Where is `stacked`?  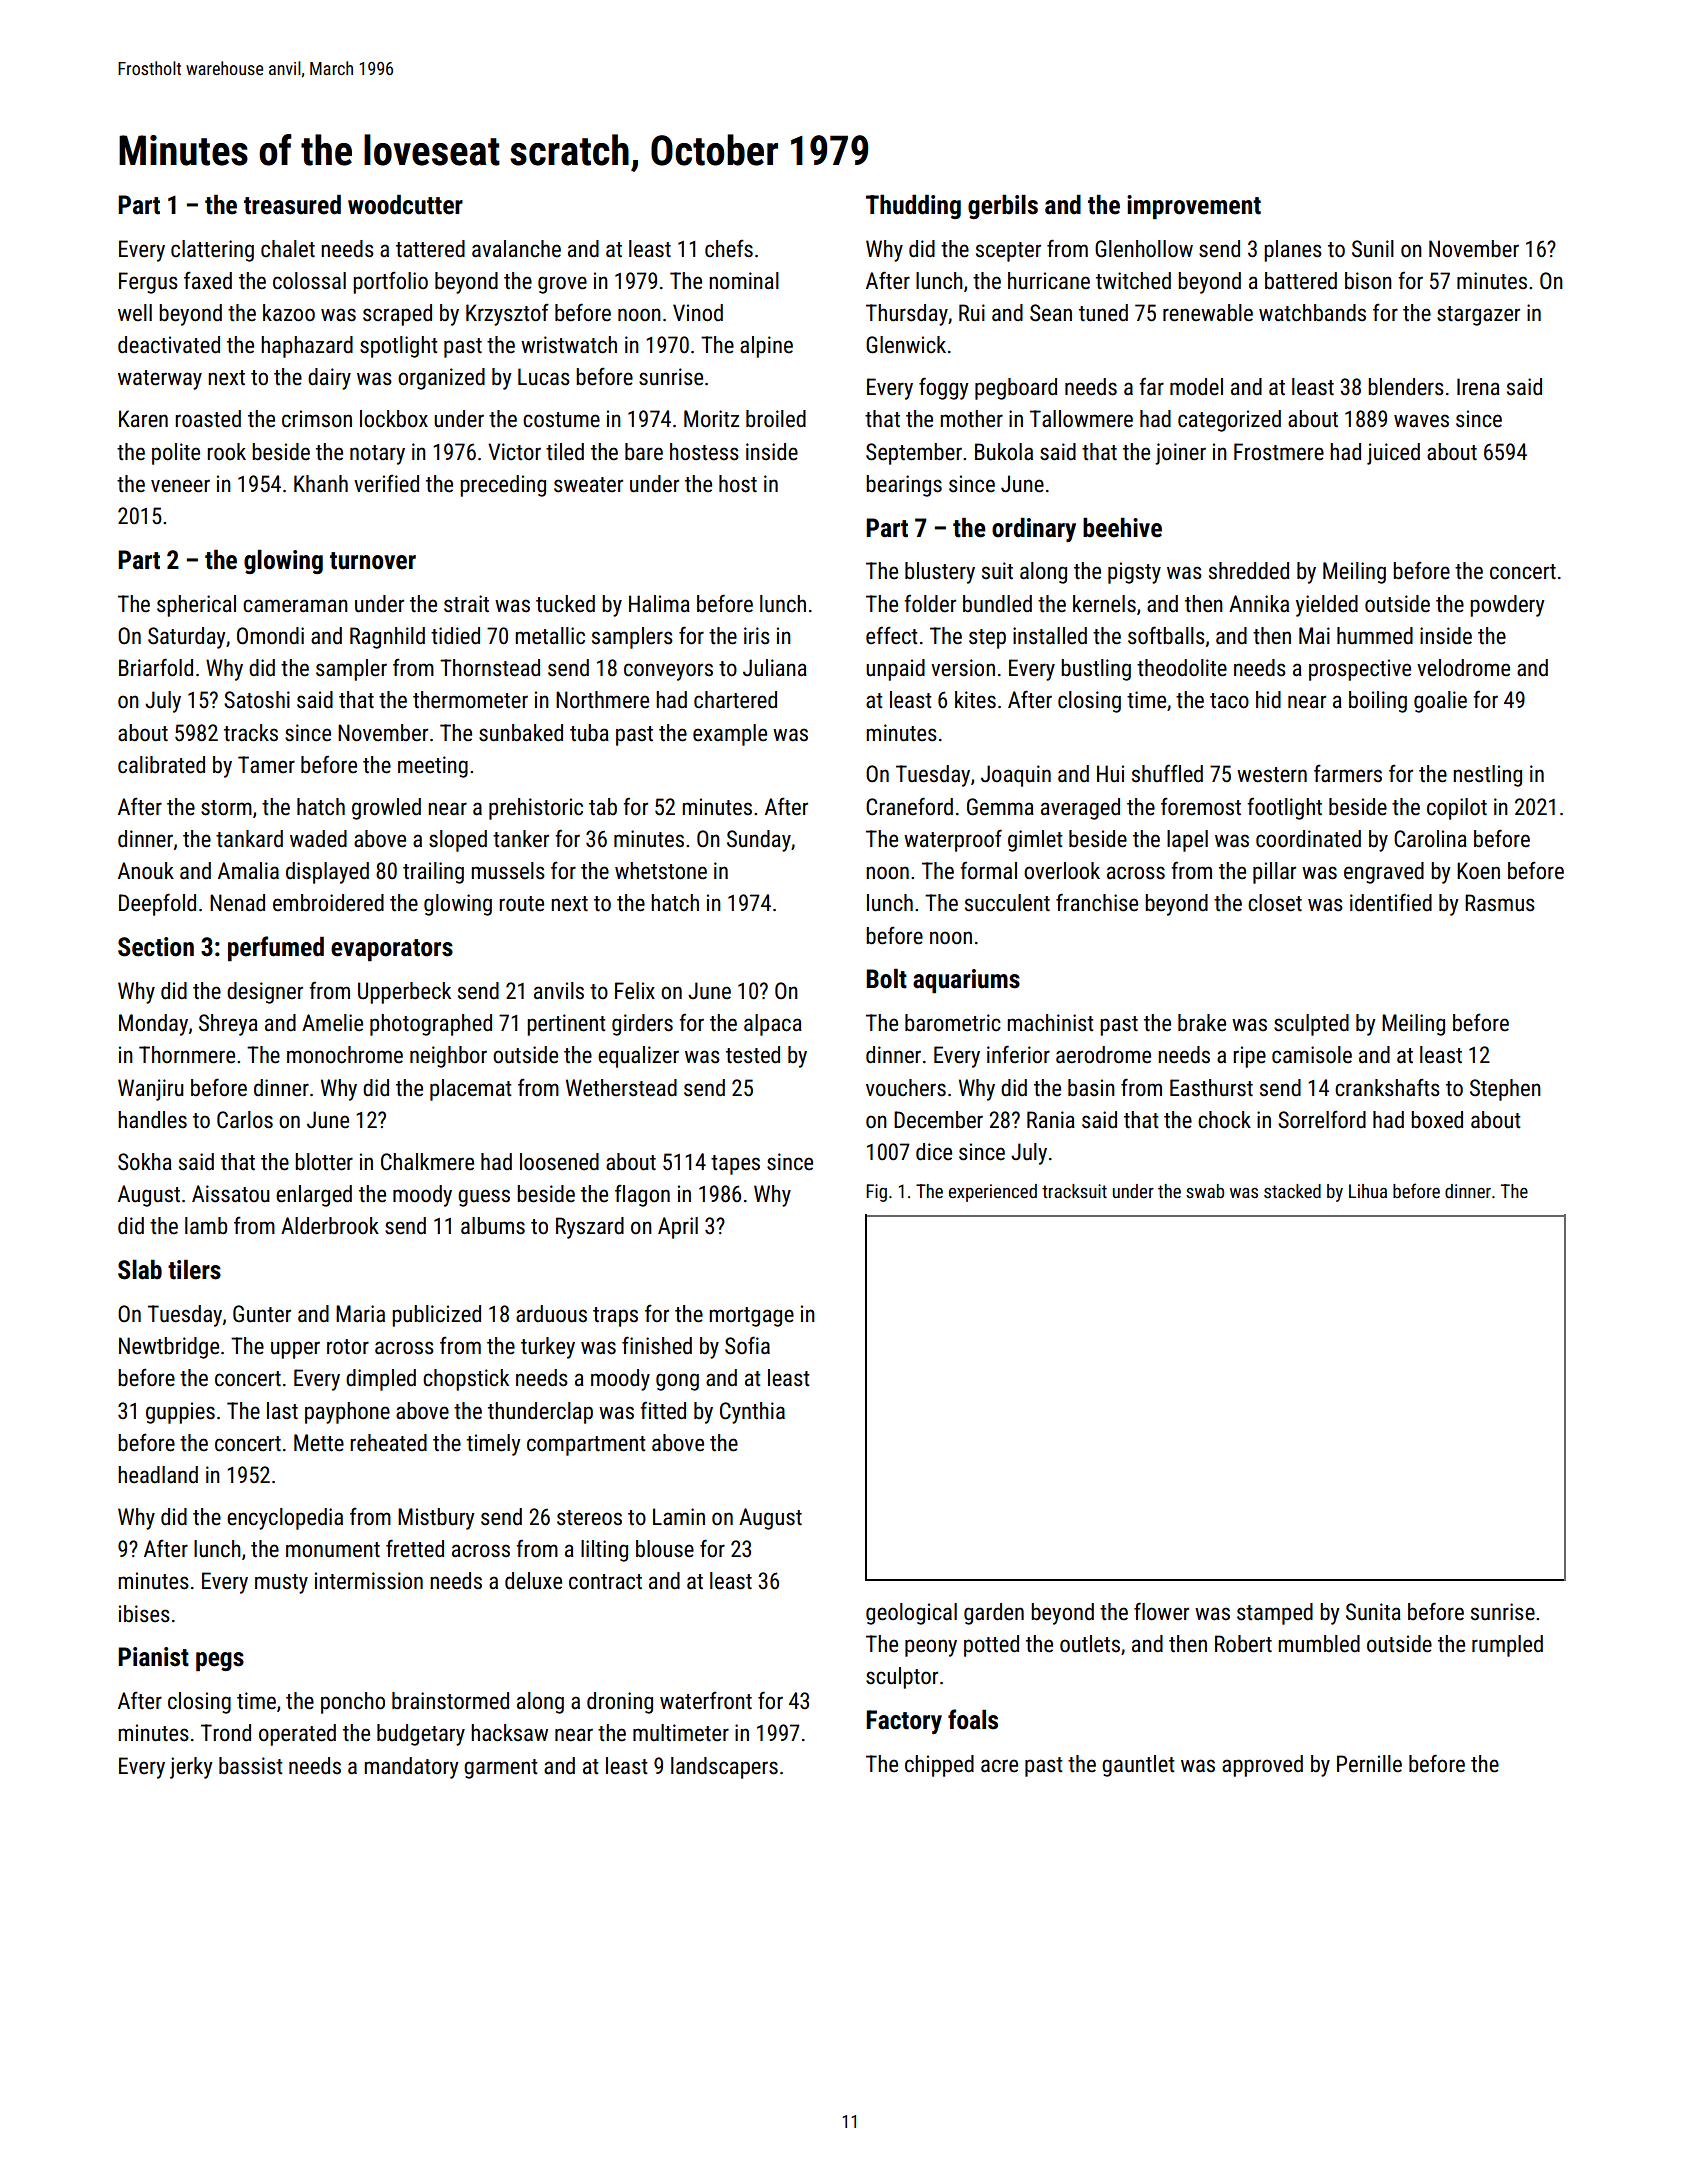
stacked is located at coordinates (1292, 1191).
